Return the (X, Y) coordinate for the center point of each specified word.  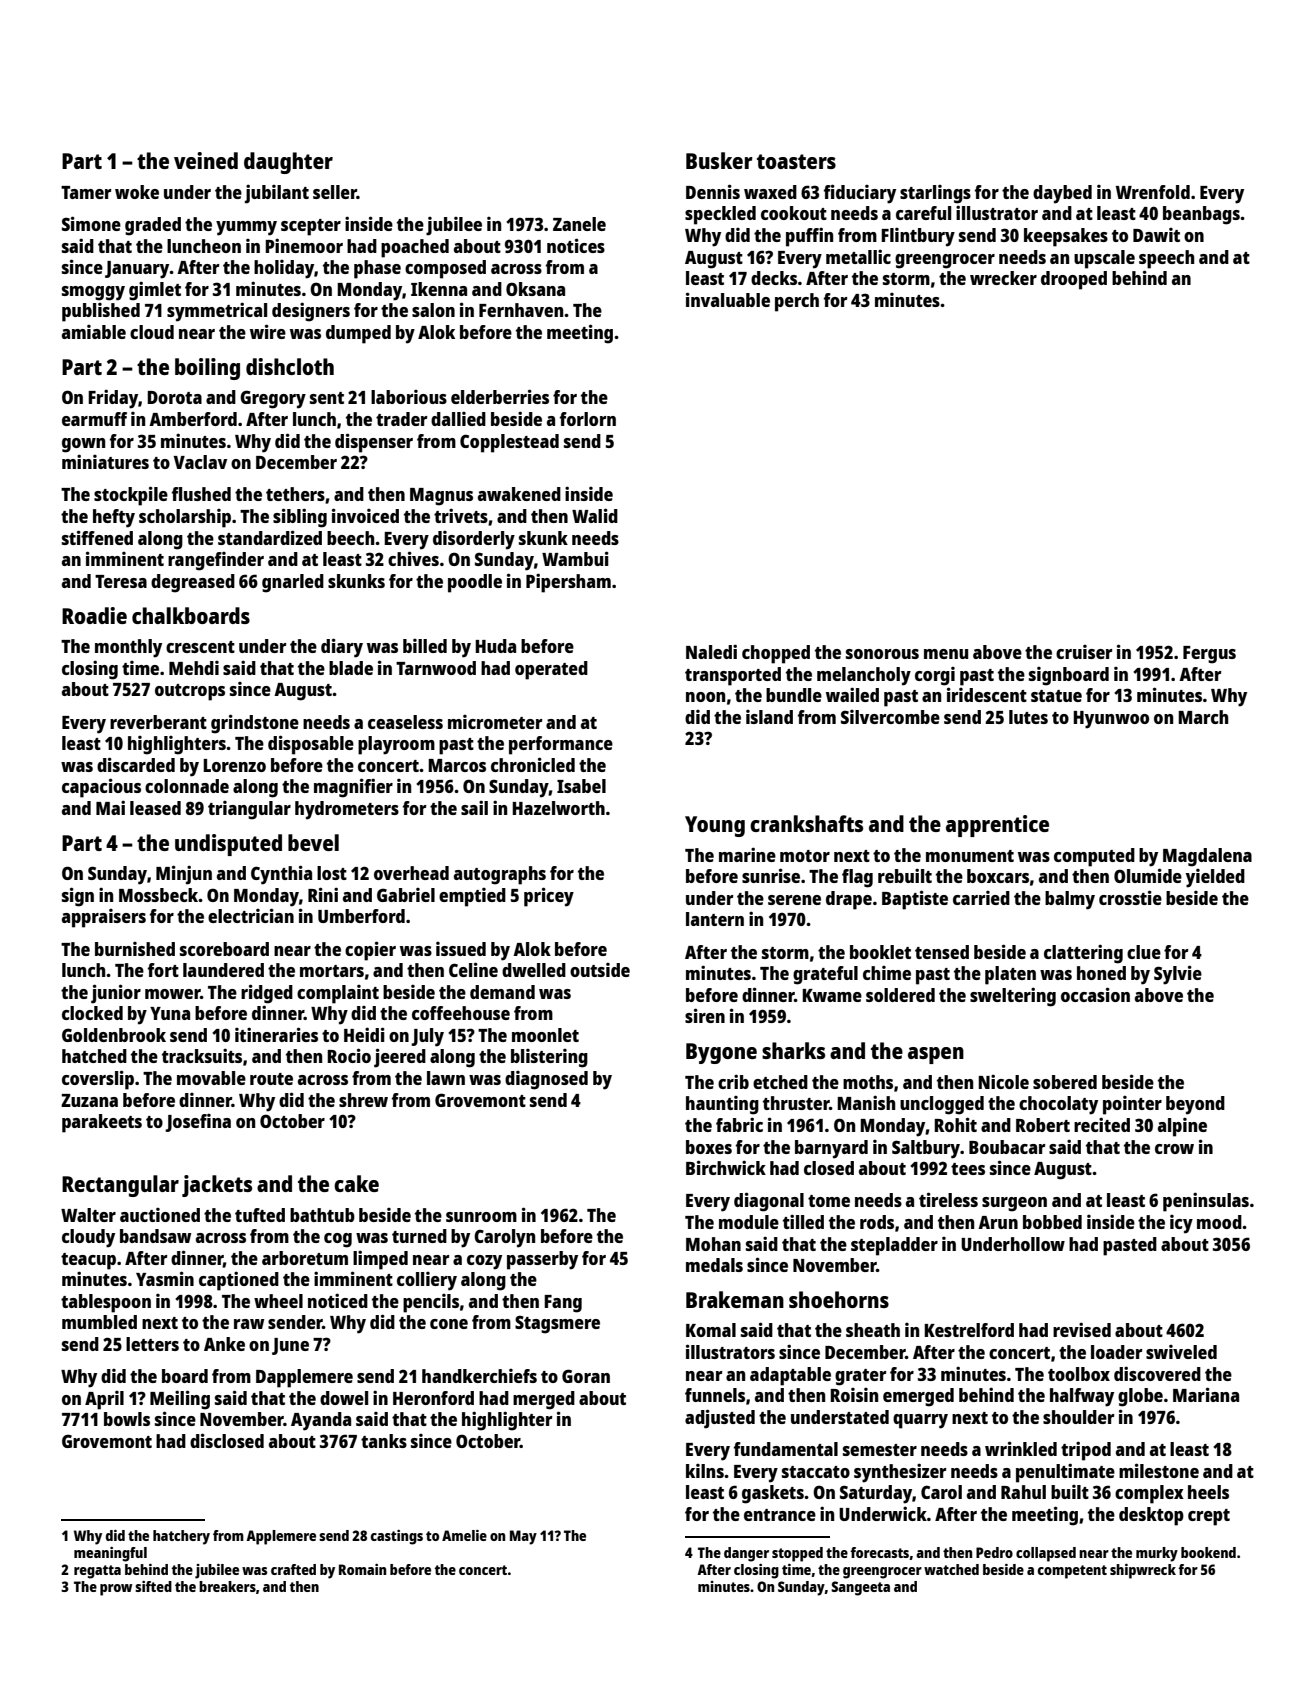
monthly (128, 648)
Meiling (180, 1400)
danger (746, 1554)
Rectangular (120, 1186)
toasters (796, 161)
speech (1166, 259)
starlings (935, 194)
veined (206, 160)
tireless (948, 1199)
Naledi (711, 651)
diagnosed (546, 1080)
